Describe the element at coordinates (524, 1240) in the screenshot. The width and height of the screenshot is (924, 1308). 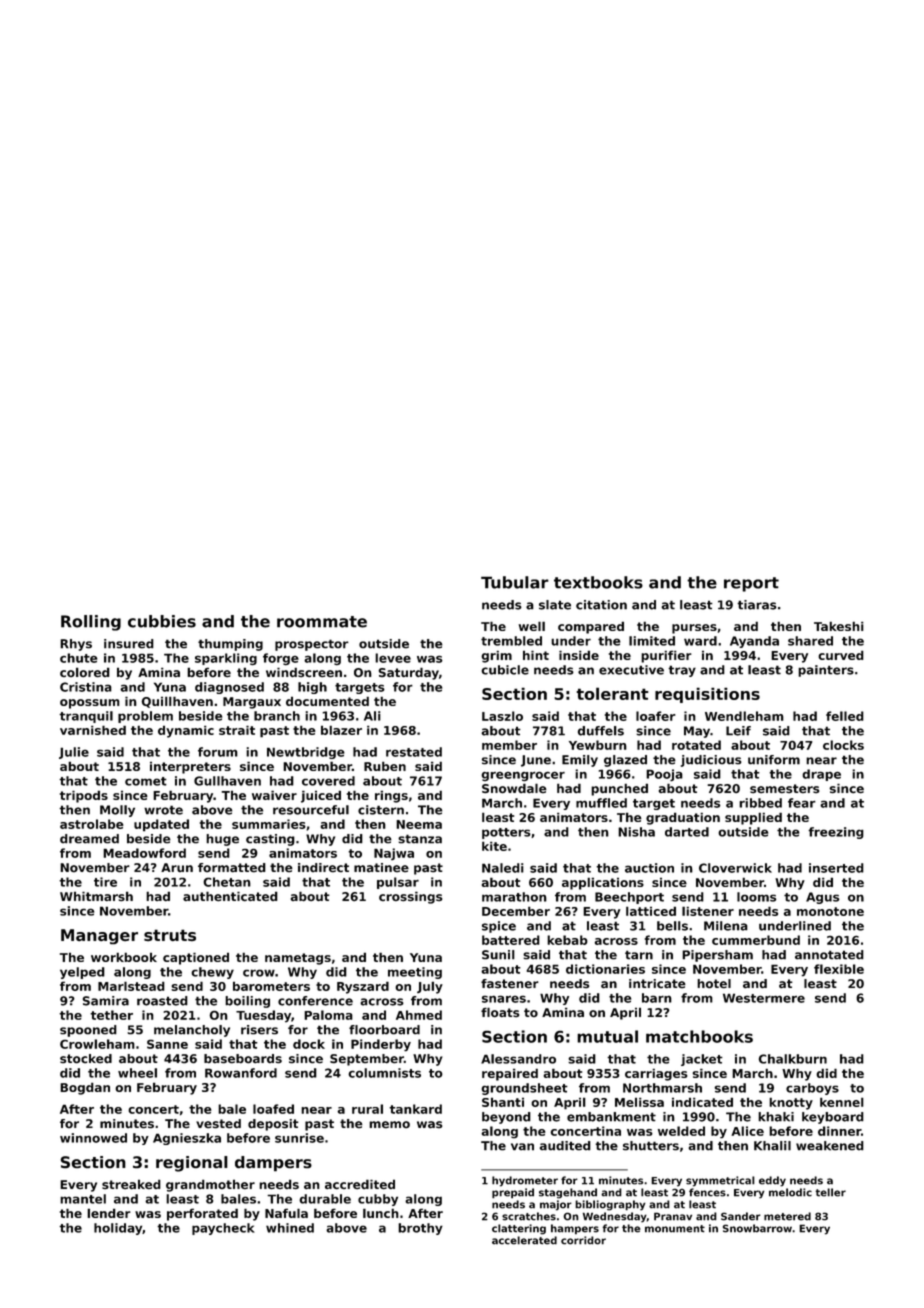
I see `accelerated` at that location.
